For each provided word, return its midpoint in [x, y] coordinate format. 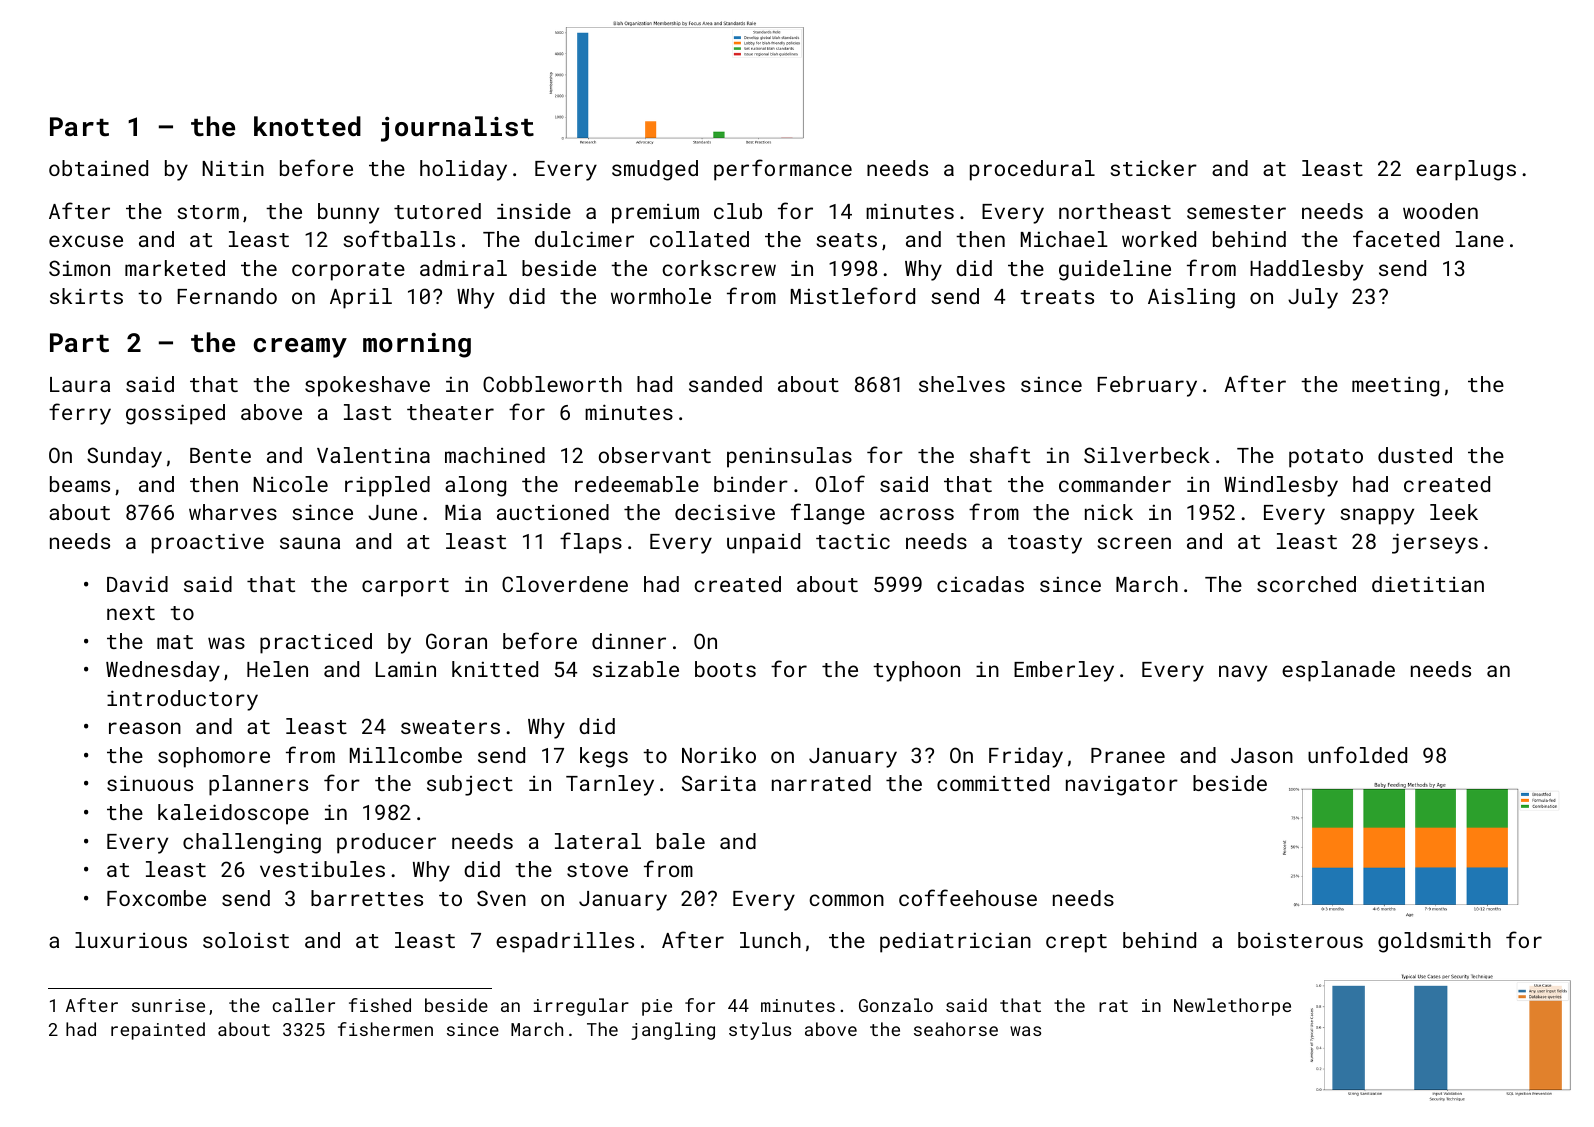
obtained [98, 168]
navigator [1122, 786]
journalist [457, 129]
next [131, 613]
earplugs [1466, 170]
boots [725, 669]
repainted [158, 1031]
